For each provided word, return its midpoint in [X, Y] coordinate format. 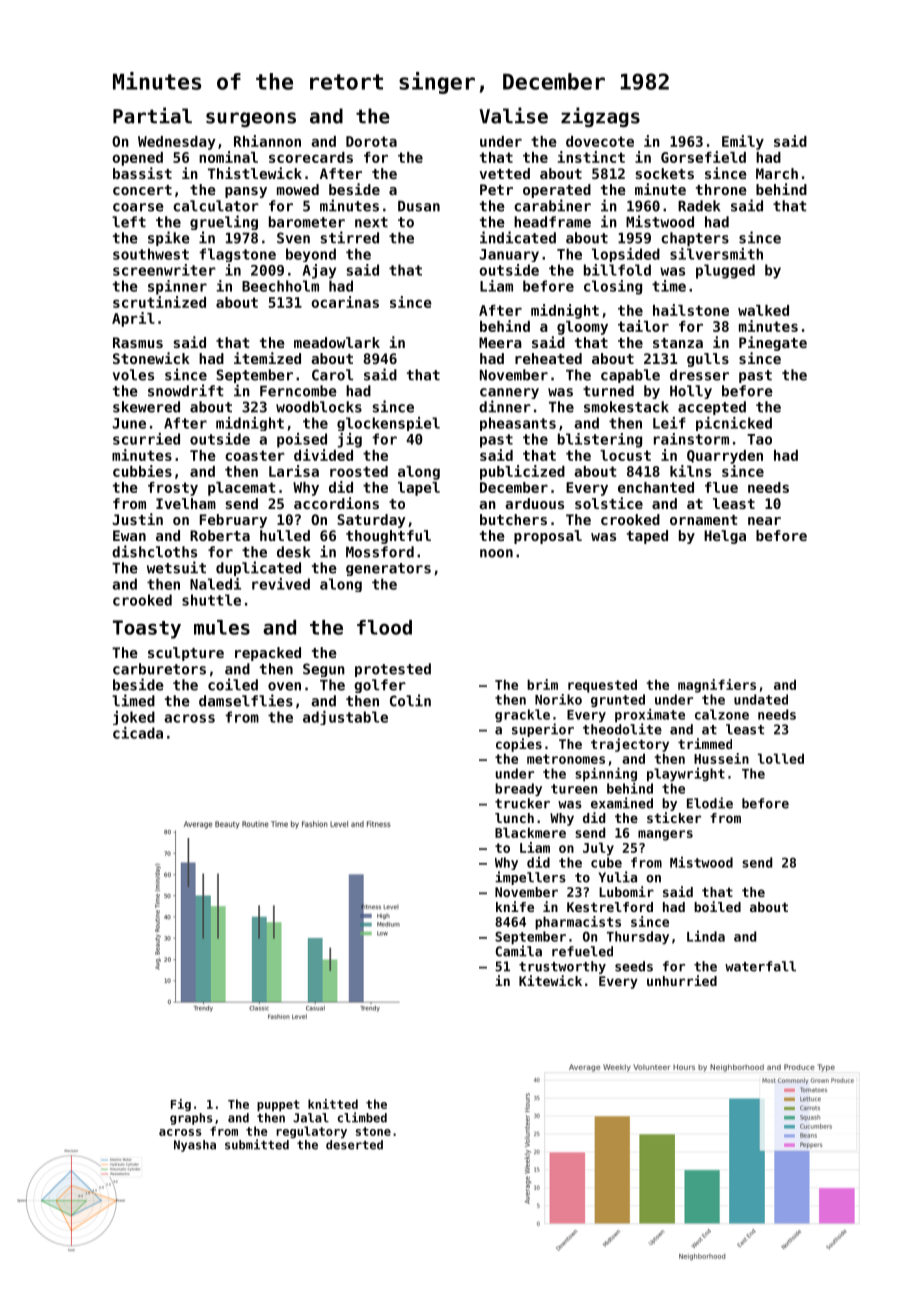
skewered [146, 407]
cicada [138, 733]
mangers [665, 835]
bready [518, 789]
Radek [699, 206]
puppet [278, 1106]
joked [134, 718]
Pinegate [773, 343]
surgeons [251, 119]
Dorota [371, 141]
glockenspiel [388, 424]
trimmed [705, 743]
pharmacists [578, 923]
